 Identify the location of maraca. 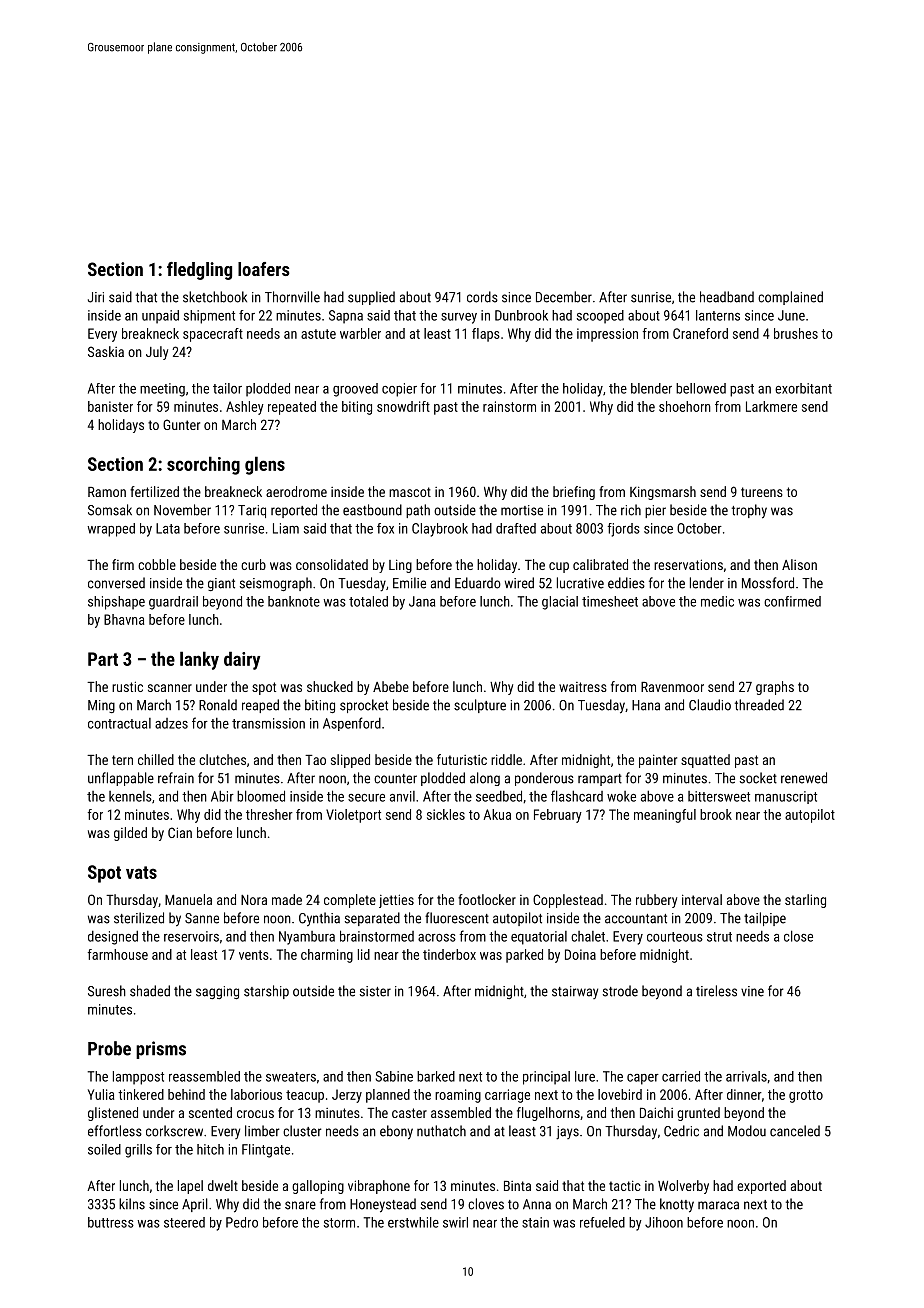
(718, 1205).
